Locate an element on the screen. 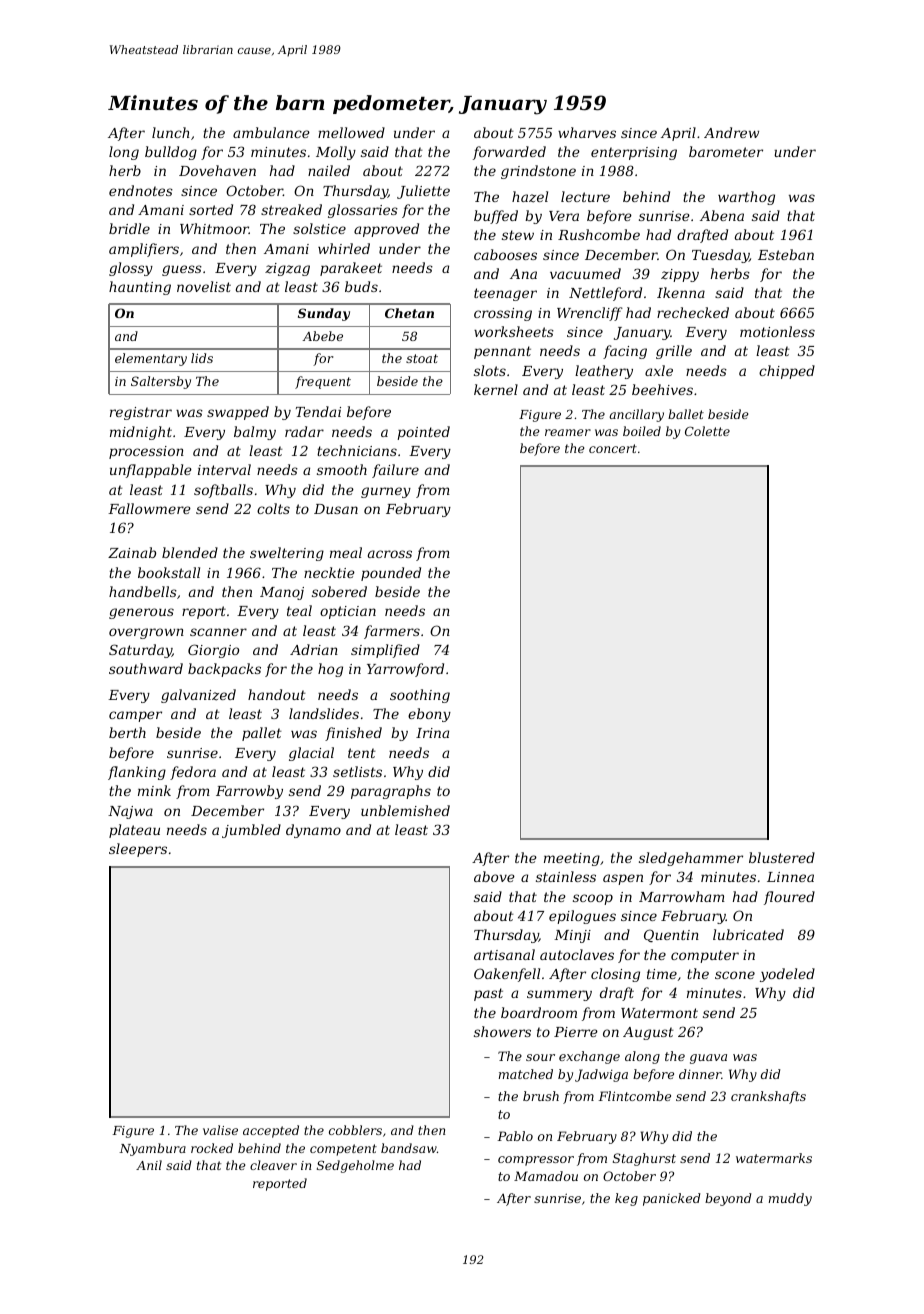  mellowed is located at coordinates (351, 132).
